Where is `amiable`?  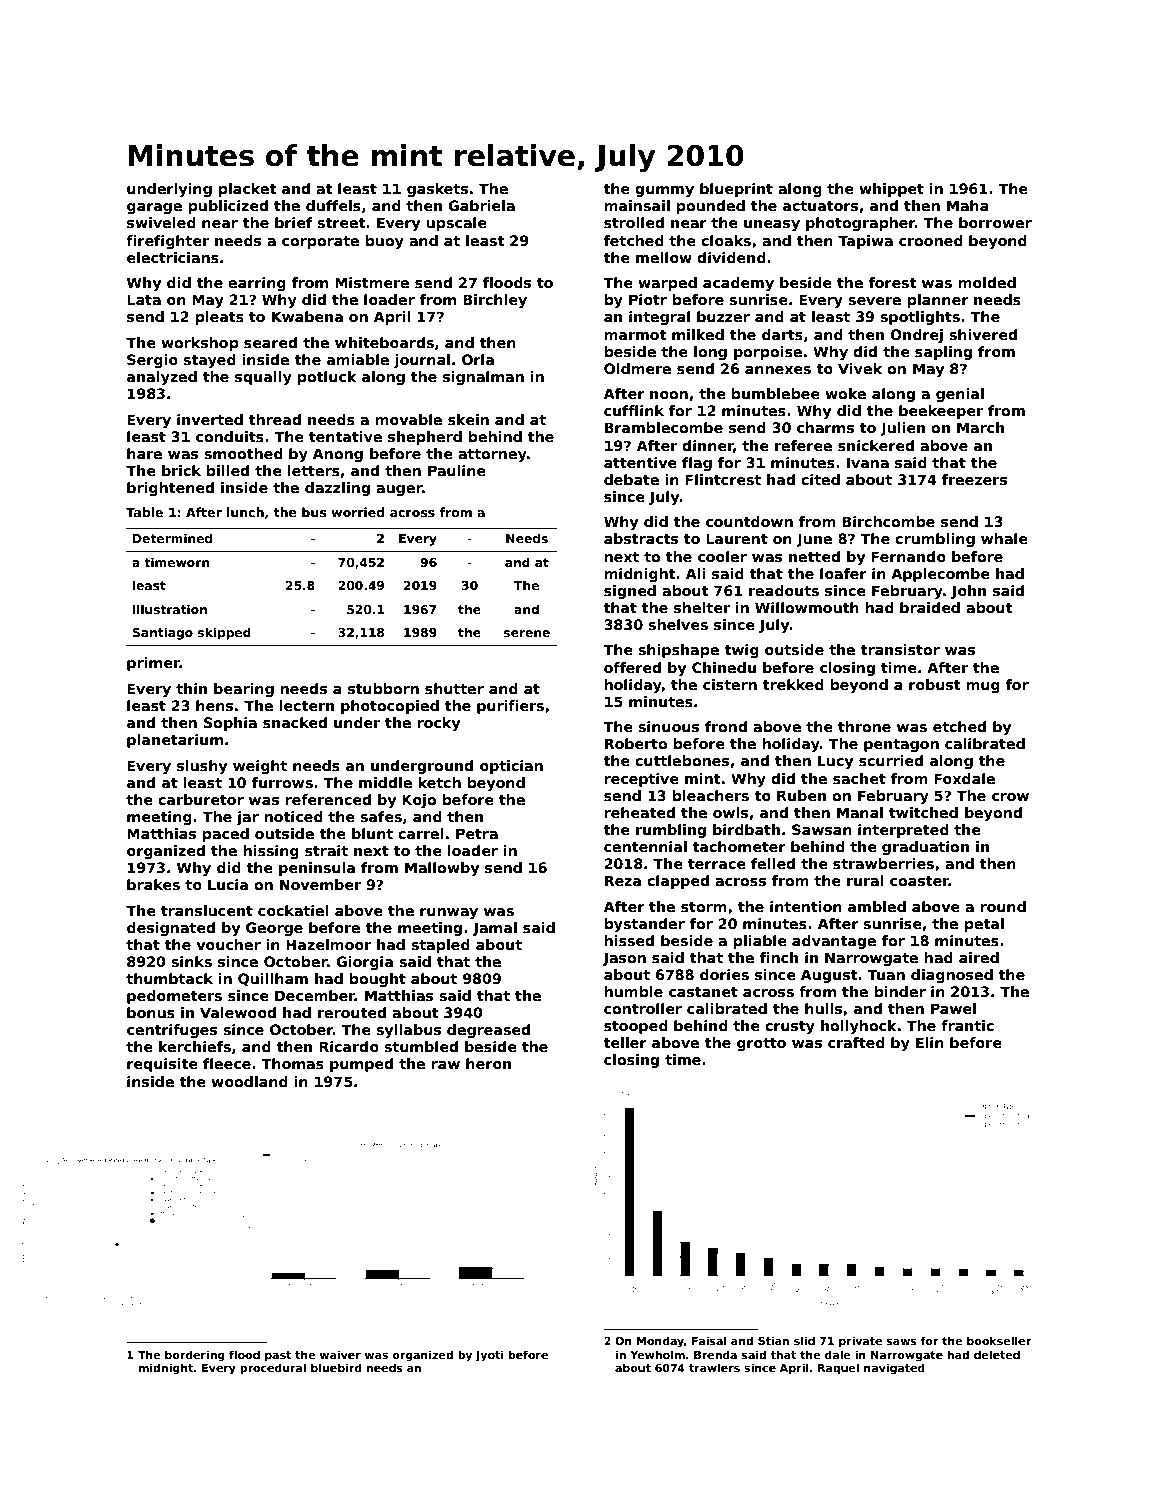
amiable is located at coordinates (358, 359).
